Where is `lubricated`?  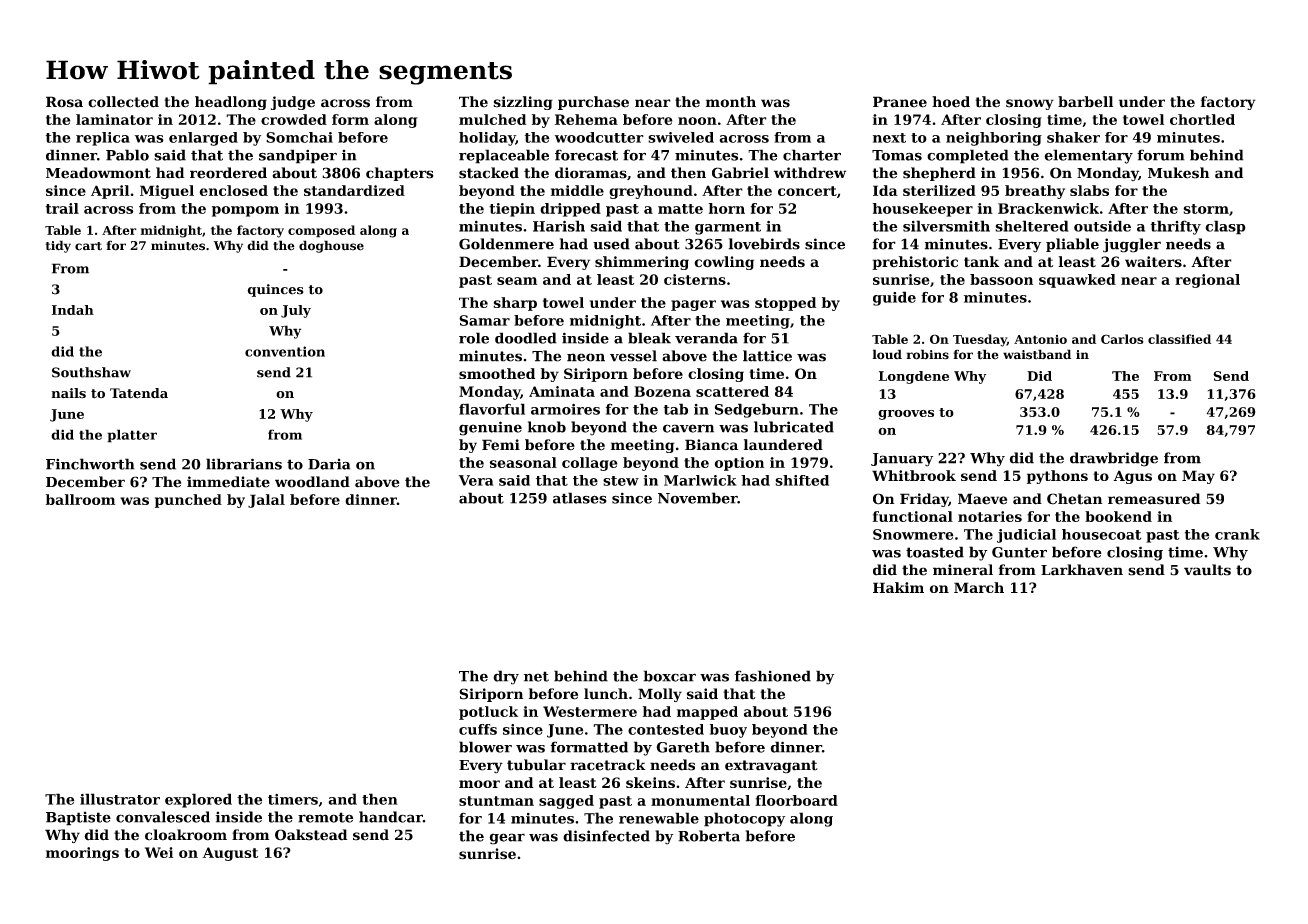
lubricated is located at coordinates (794, 427).
